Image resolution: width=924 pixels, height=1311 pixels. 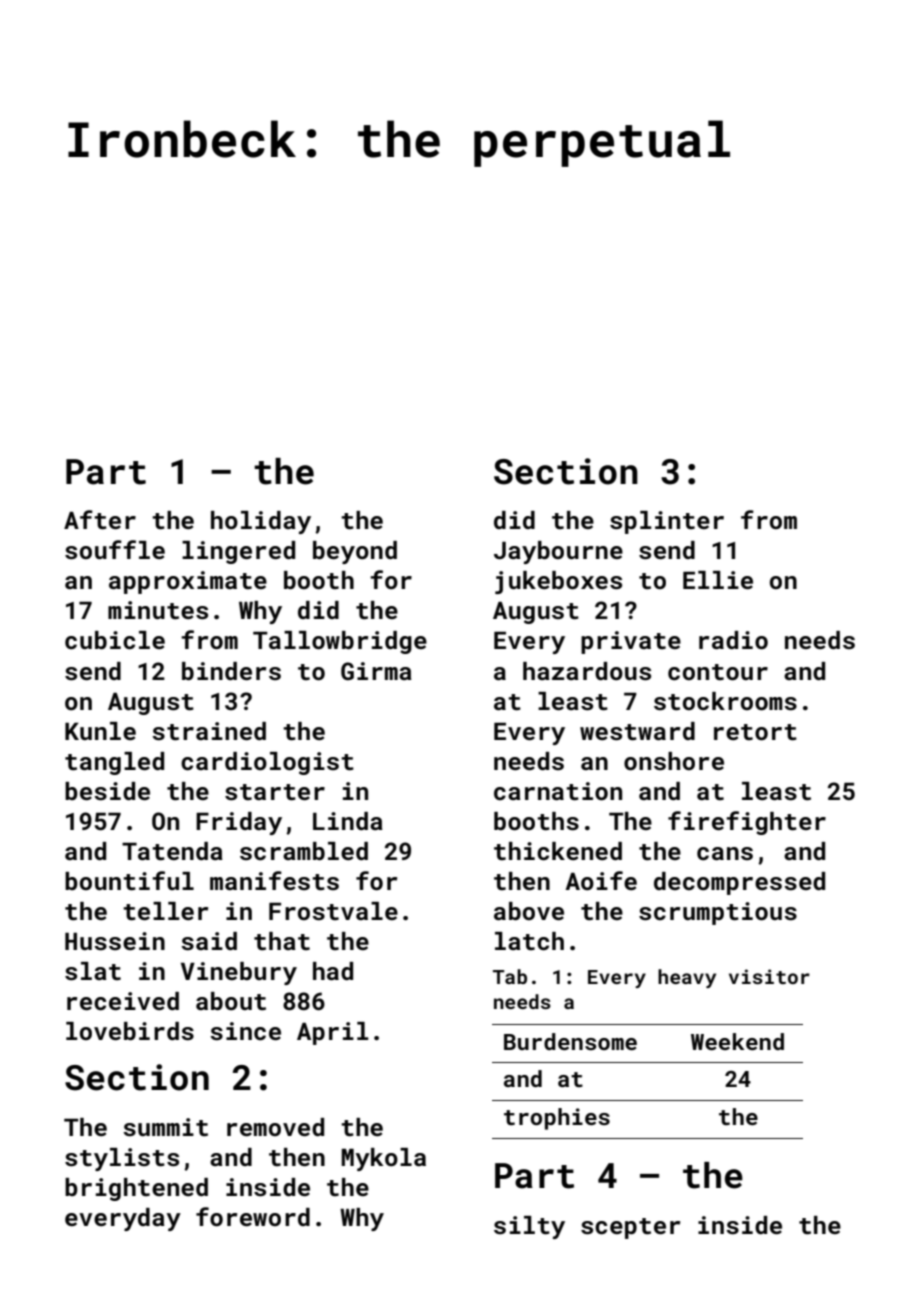 What do you see at coordinates (275, 1127) in the screenshot?
I see `removed` at bounding box center [275, 1127].
